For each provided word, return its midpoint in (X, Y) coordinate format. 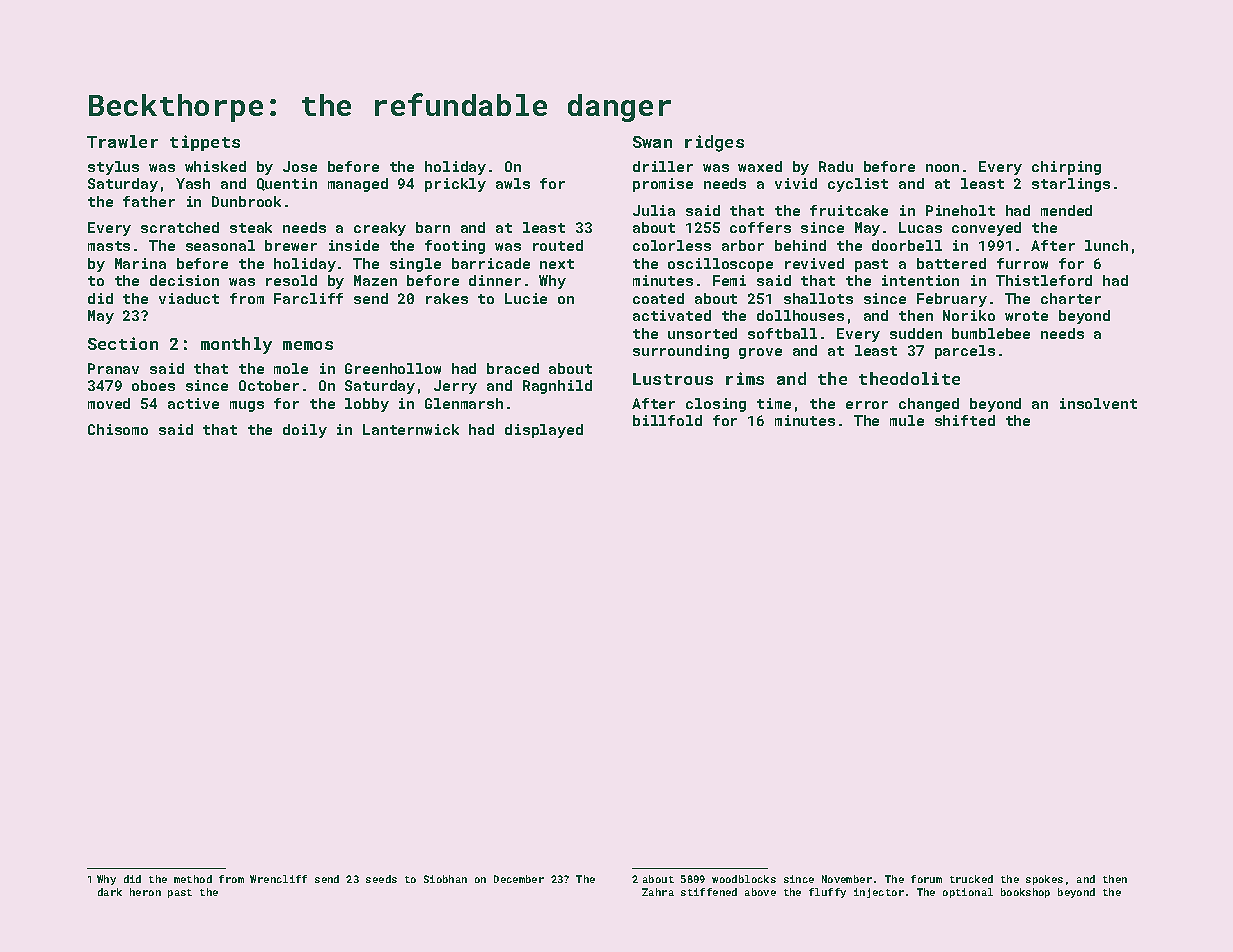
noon (942, 168)
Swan (652, 142)
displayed (544, 431)
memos (308, 345)
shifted (965, 420)
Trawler (122, 141)
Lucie (526, 298)
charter (1071, 298)
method (193, 879)
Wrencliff (278, 879)
